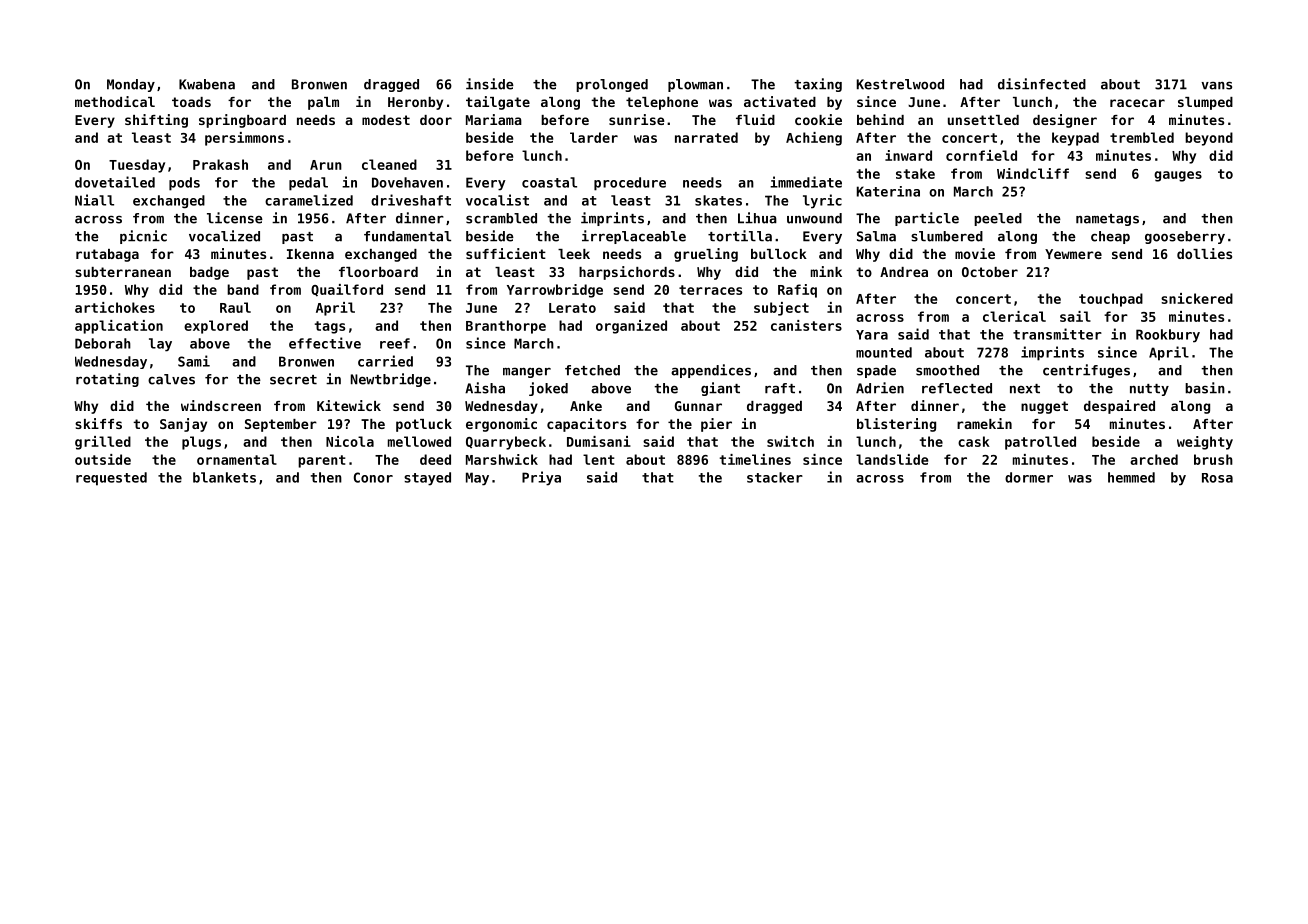 The image size is (1308, 924). What do you see at coordinates (780, 388) in the page?
I see `raft` at bounding box center [780, 388].
